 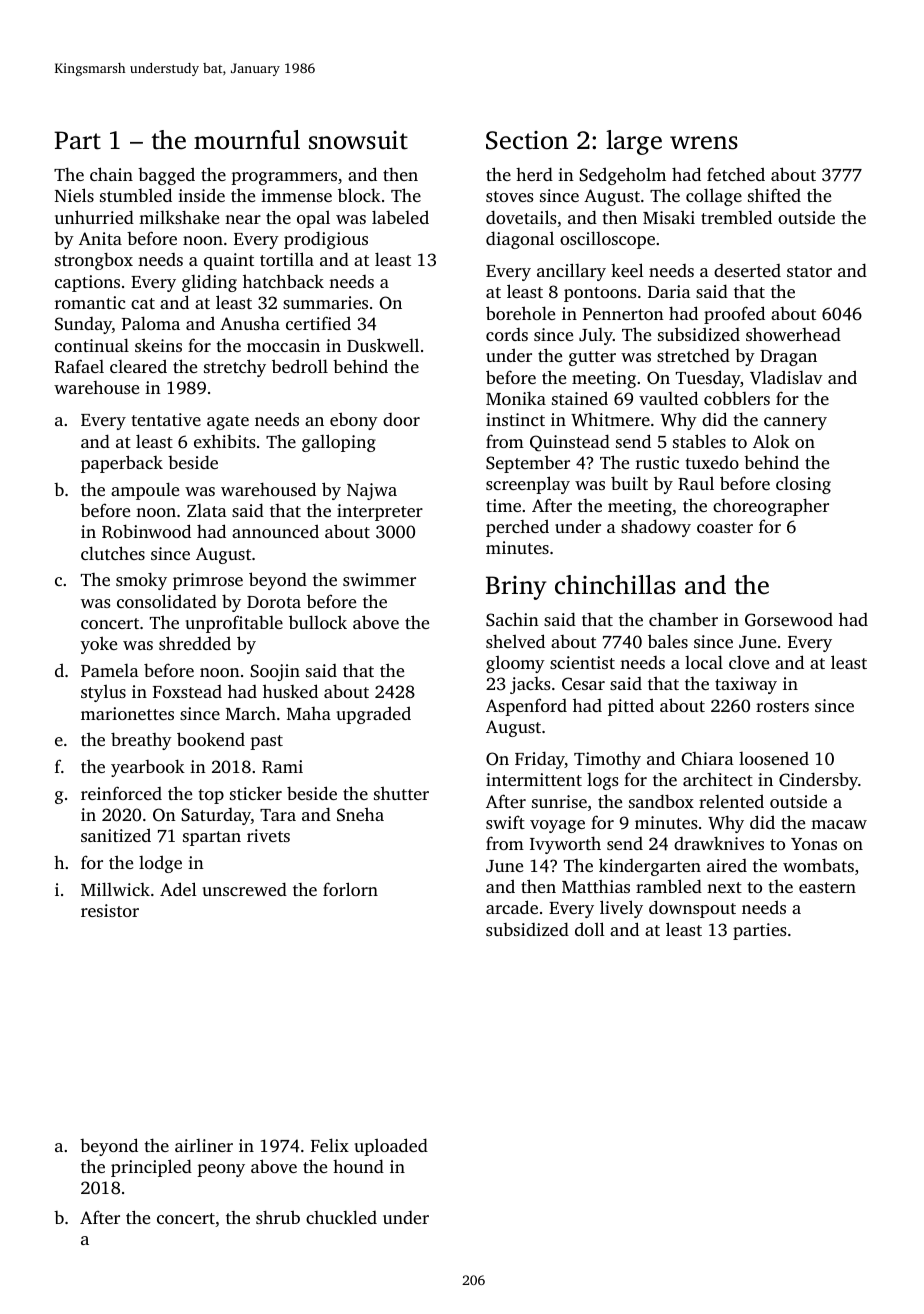 What do you see at coordinates (704, 143) in the screenshot?
I see `wrens` at bounding box center [704, 143].
